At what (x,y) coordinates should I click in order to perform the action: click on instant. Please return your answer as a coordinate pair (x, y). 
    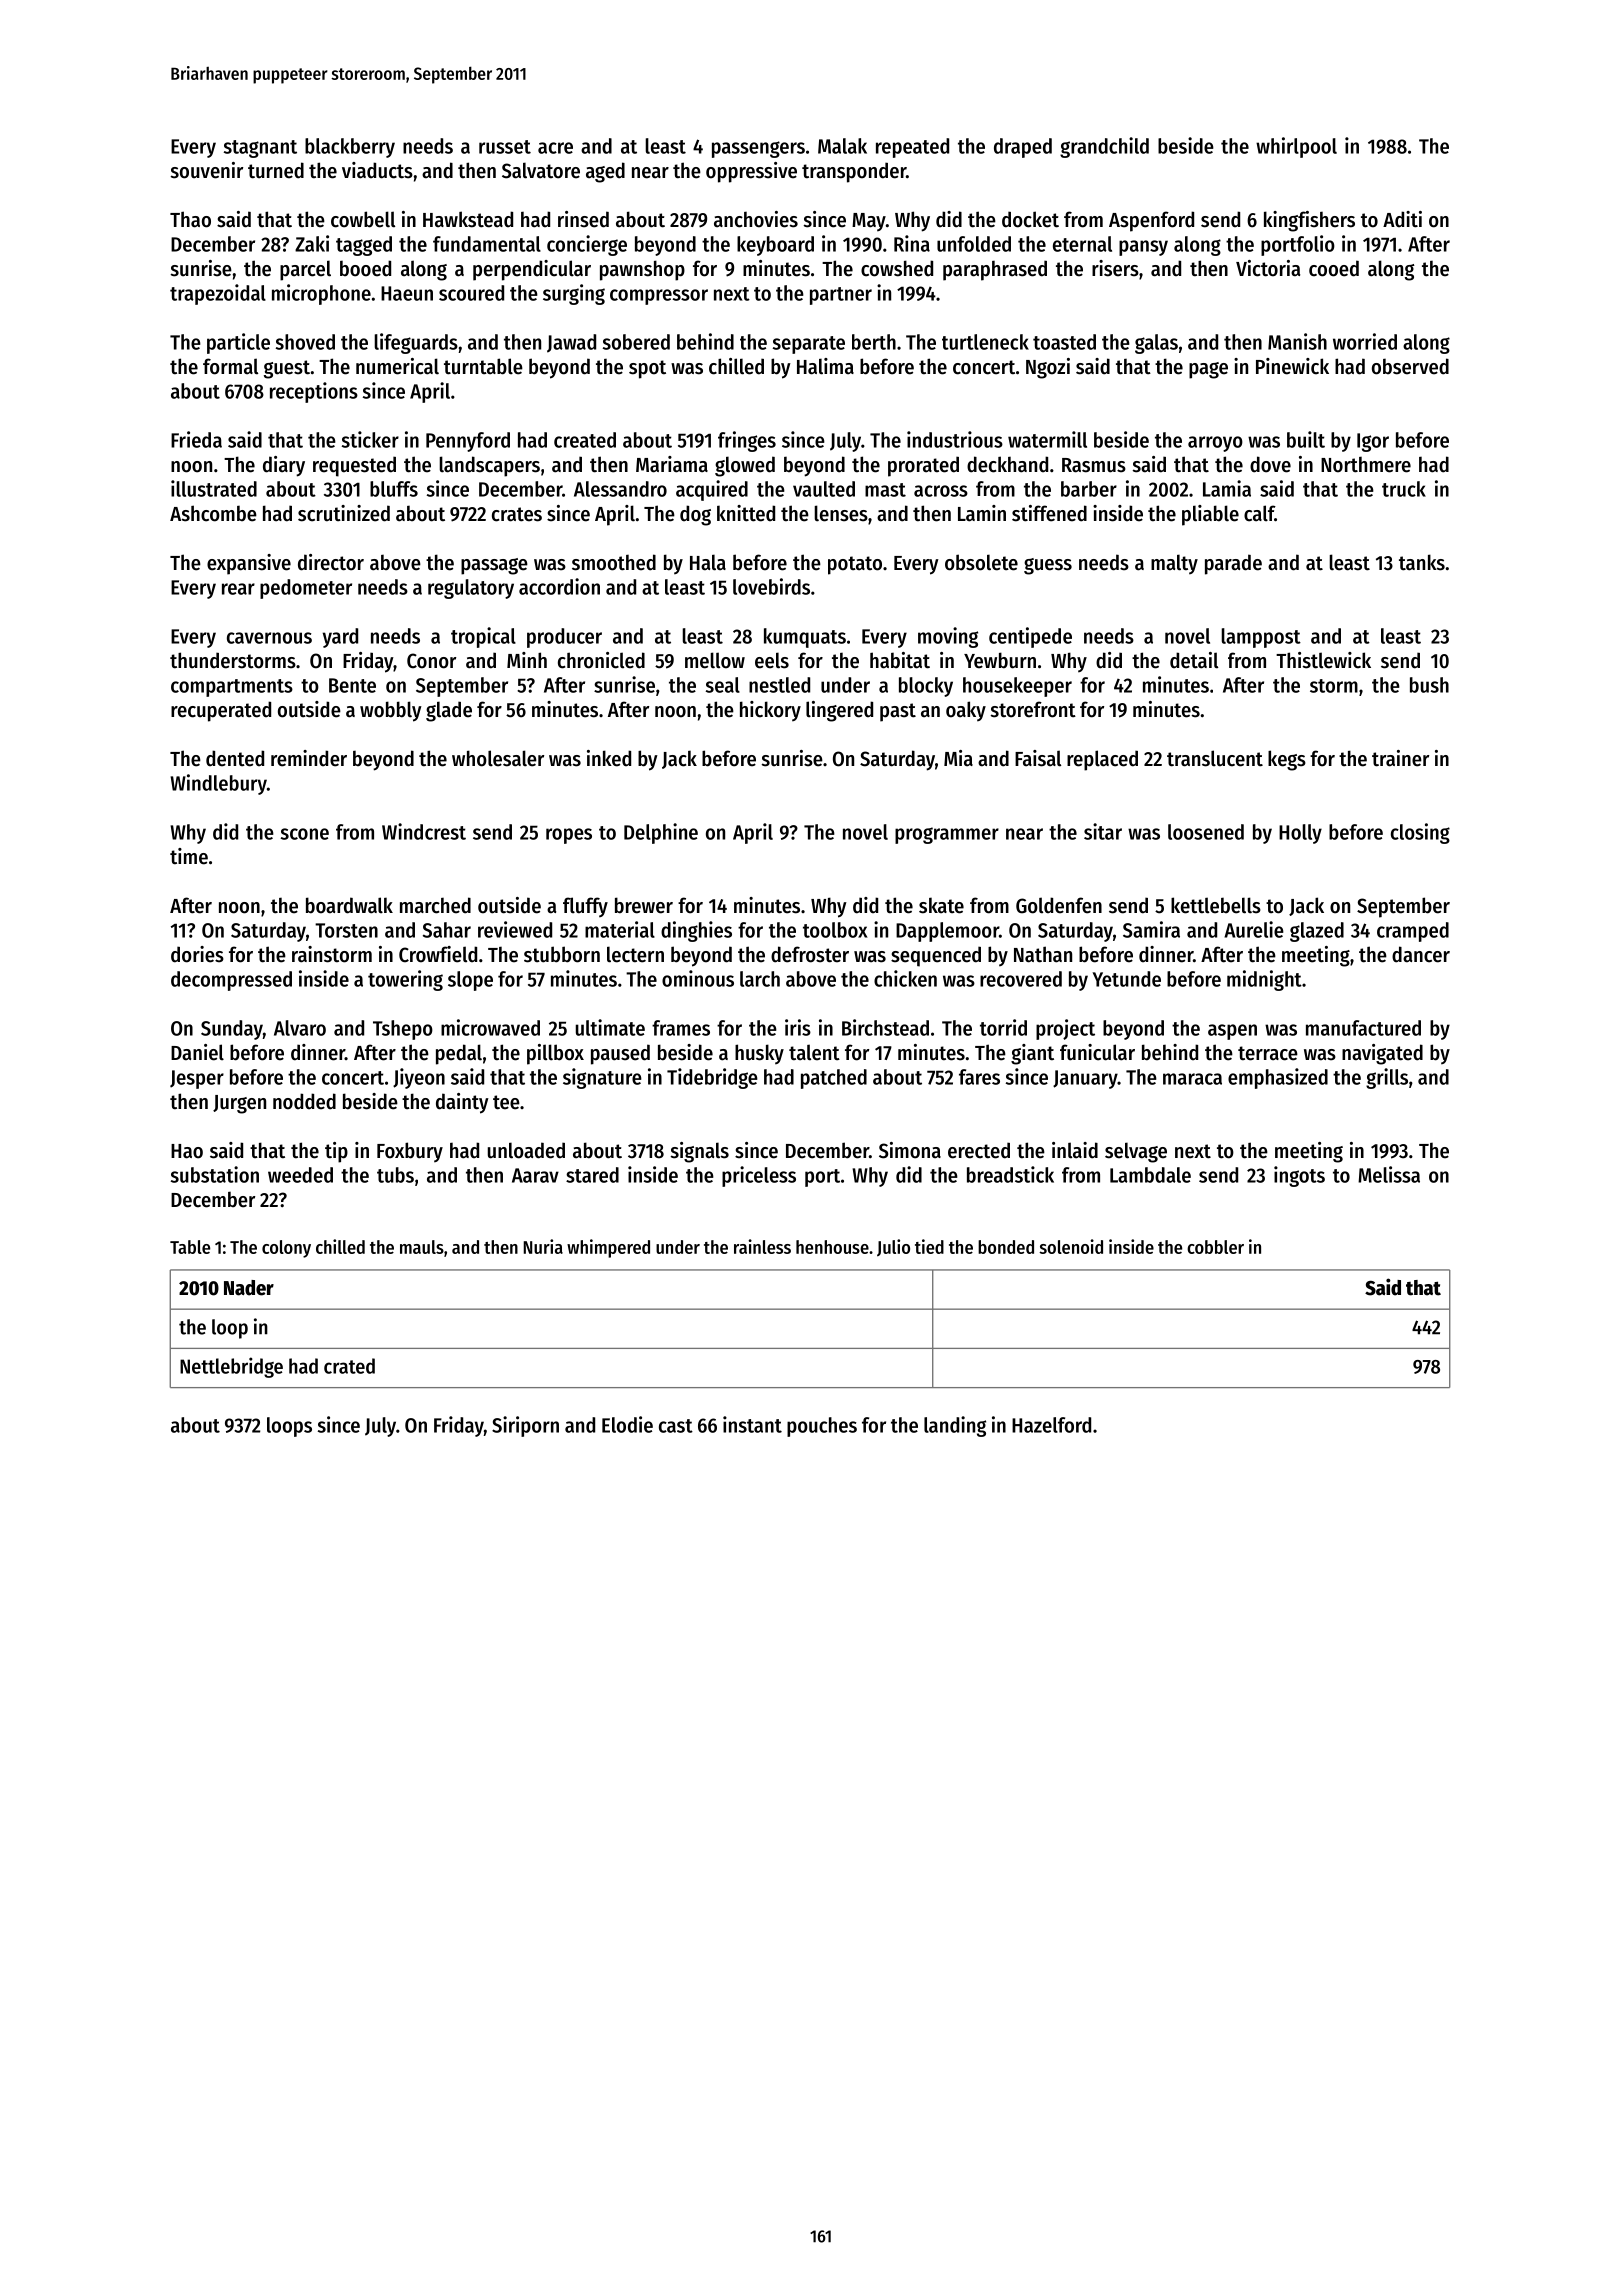
    Looking at the image, I should click on (752, 1424).
